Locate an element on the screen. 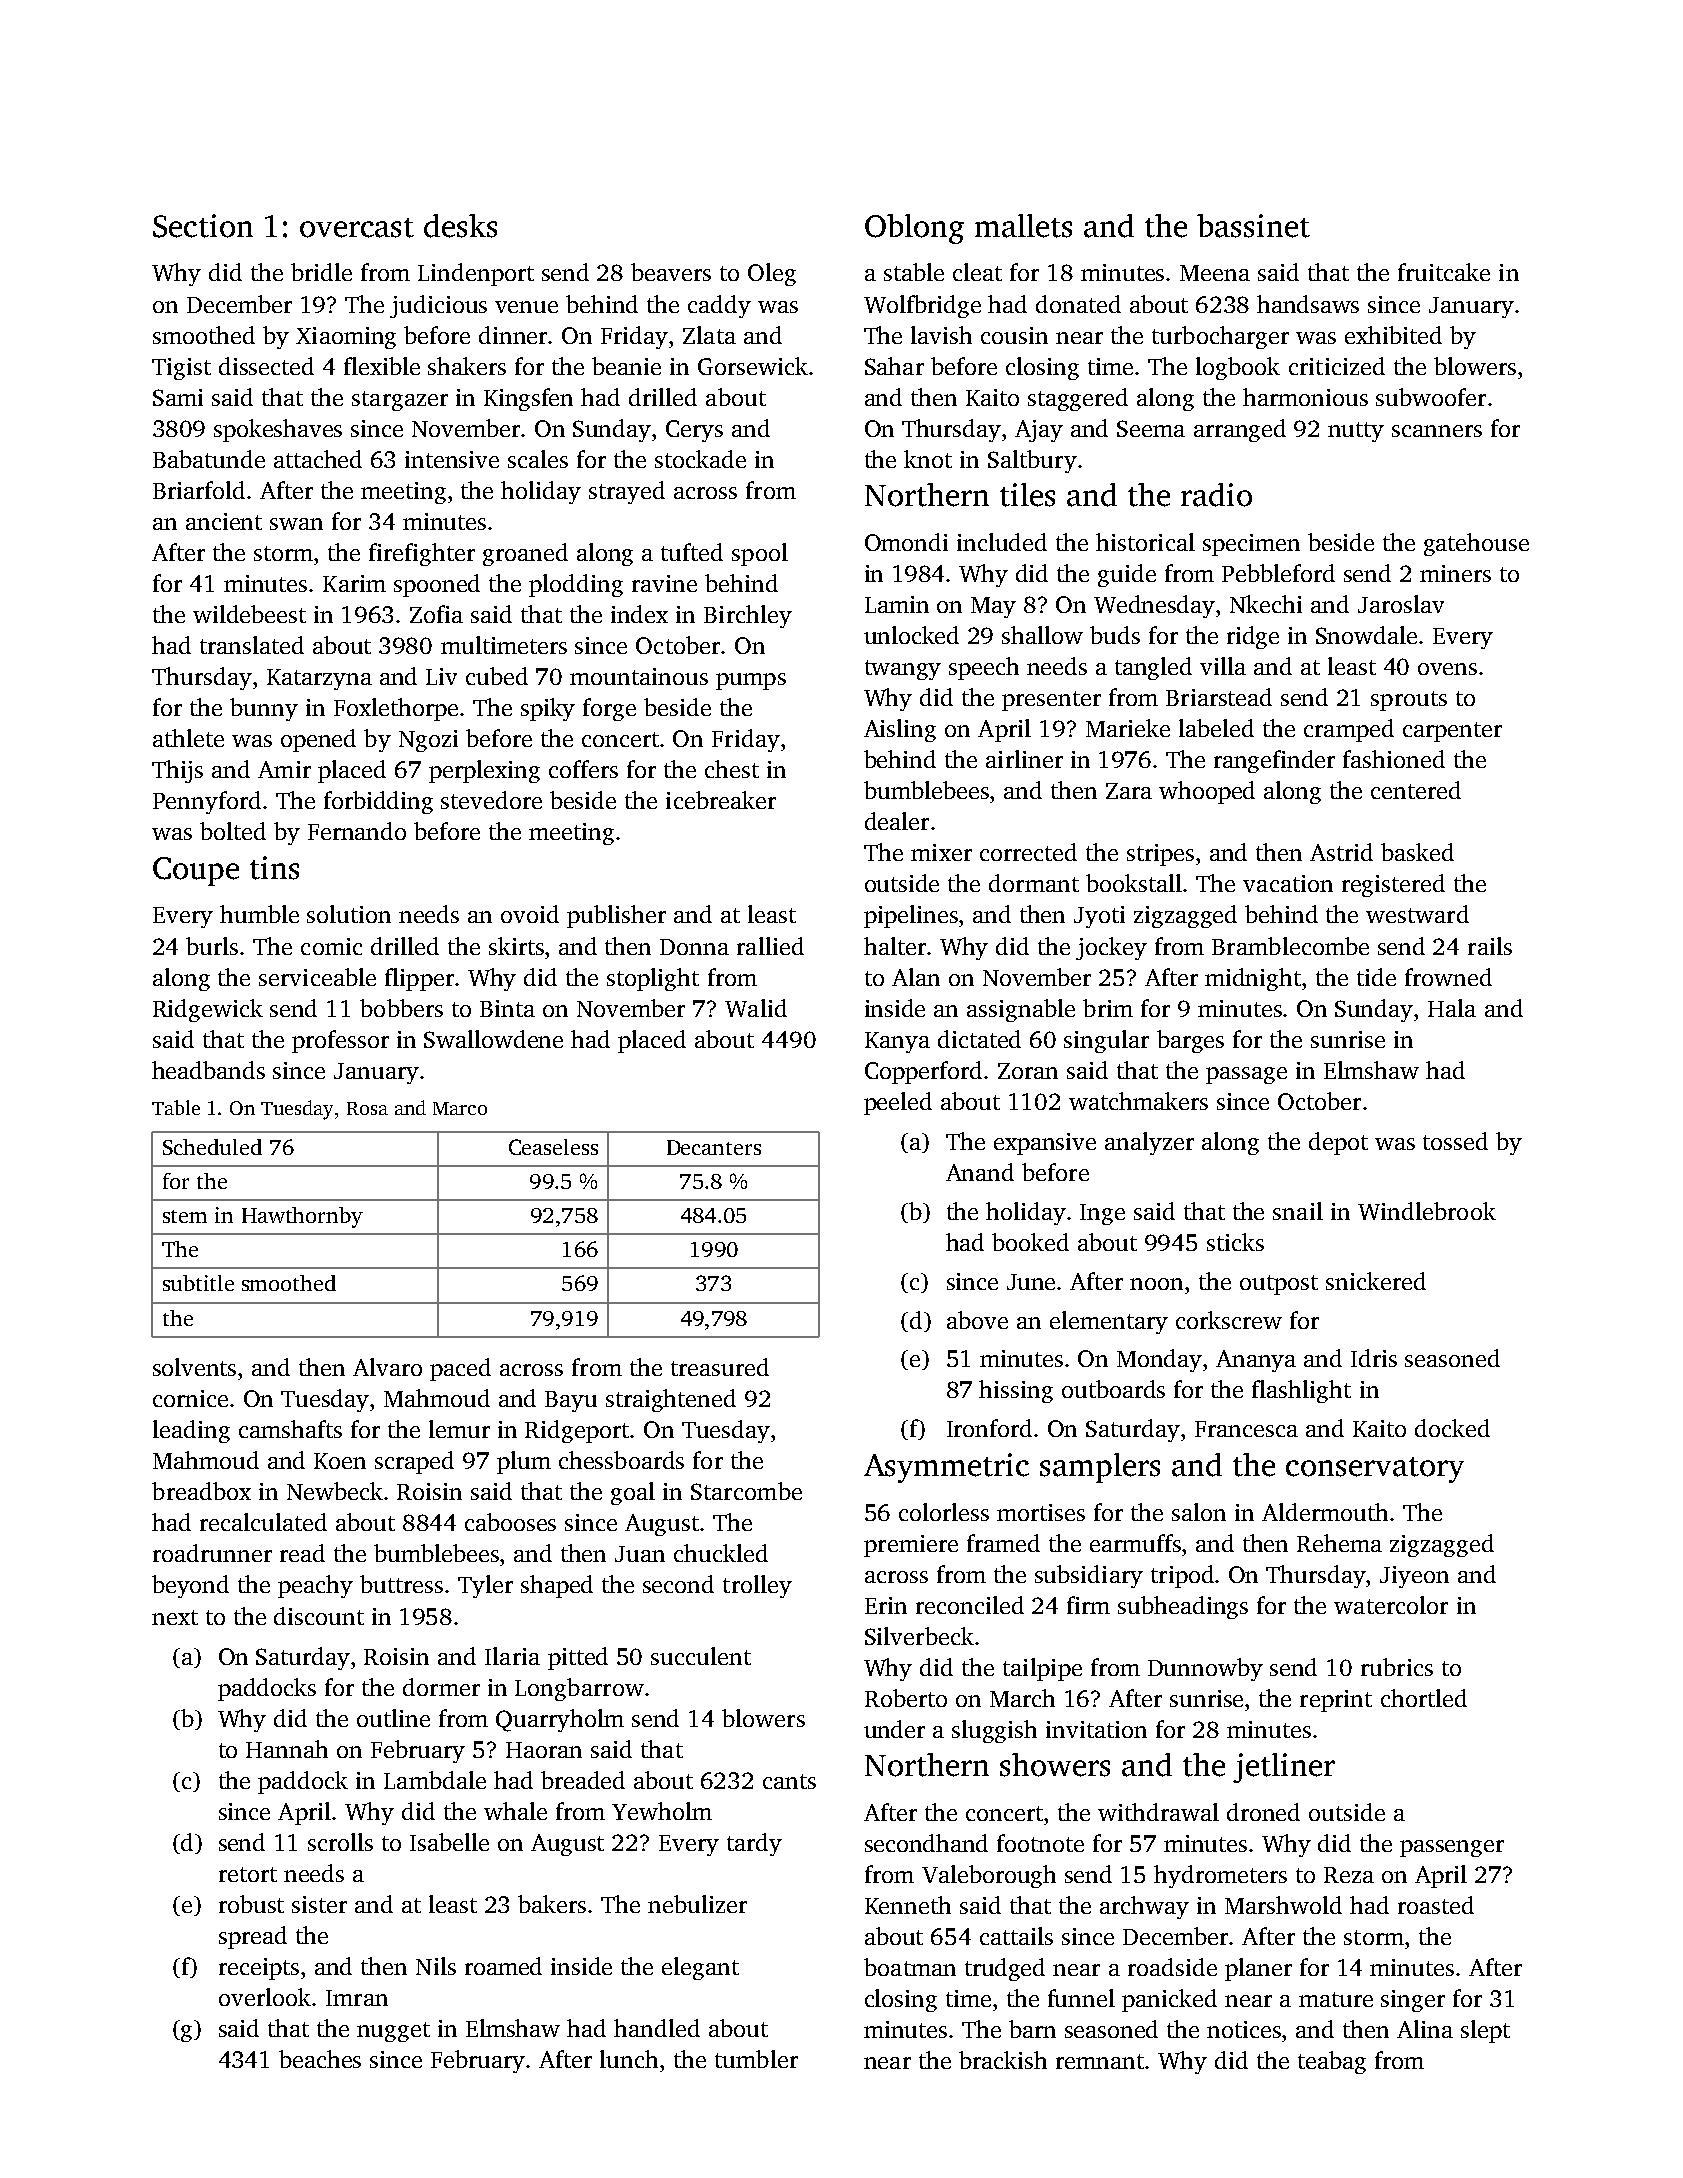 The width and height of the screenshot is (1683, 2178). beavers is located at coordinates (671, 272).
